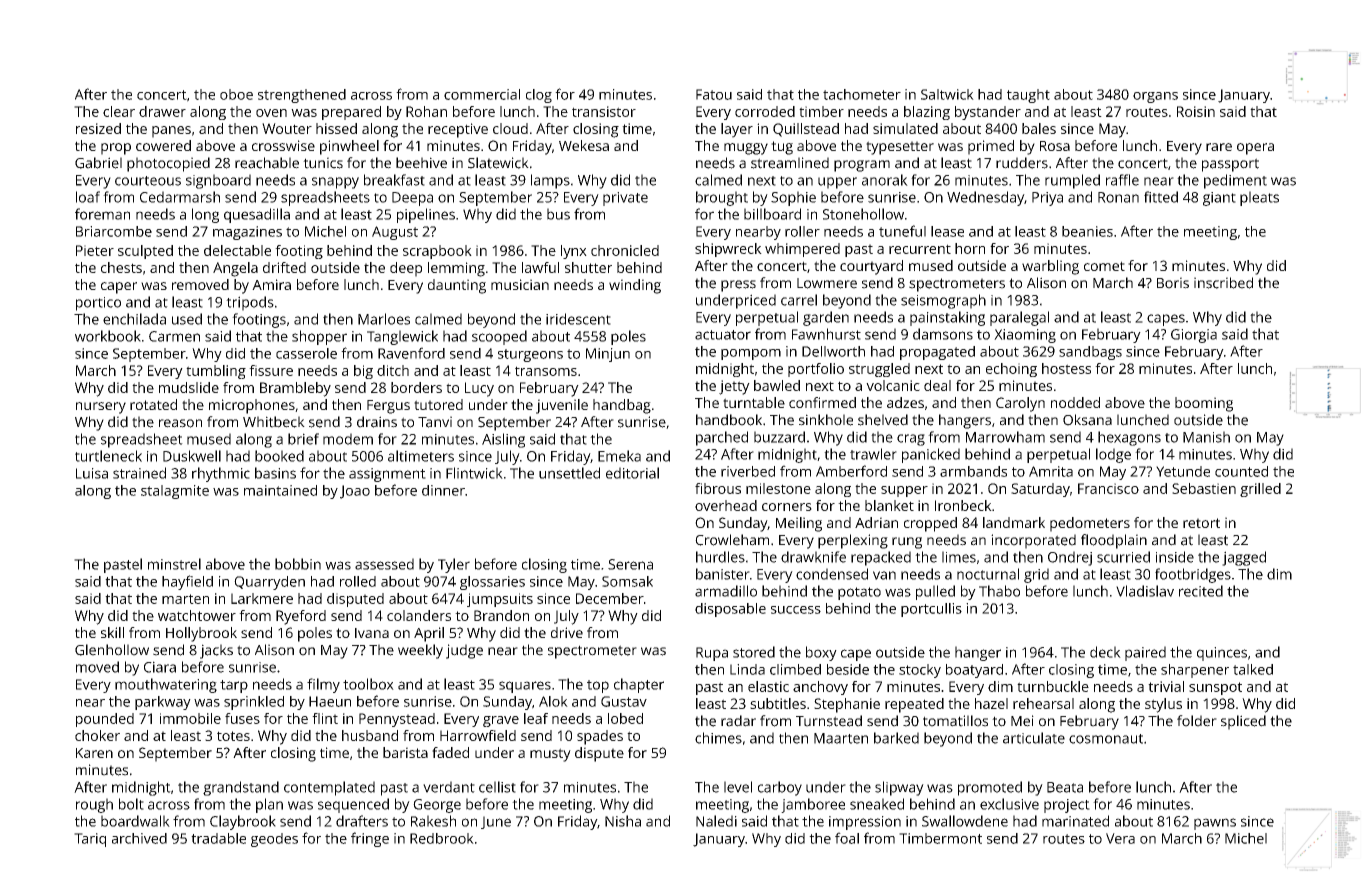 The image size is (1372, 887). What do you see at coordinates (847, 838) in the page?
I see `foal` at bounding box center [847, 838].
